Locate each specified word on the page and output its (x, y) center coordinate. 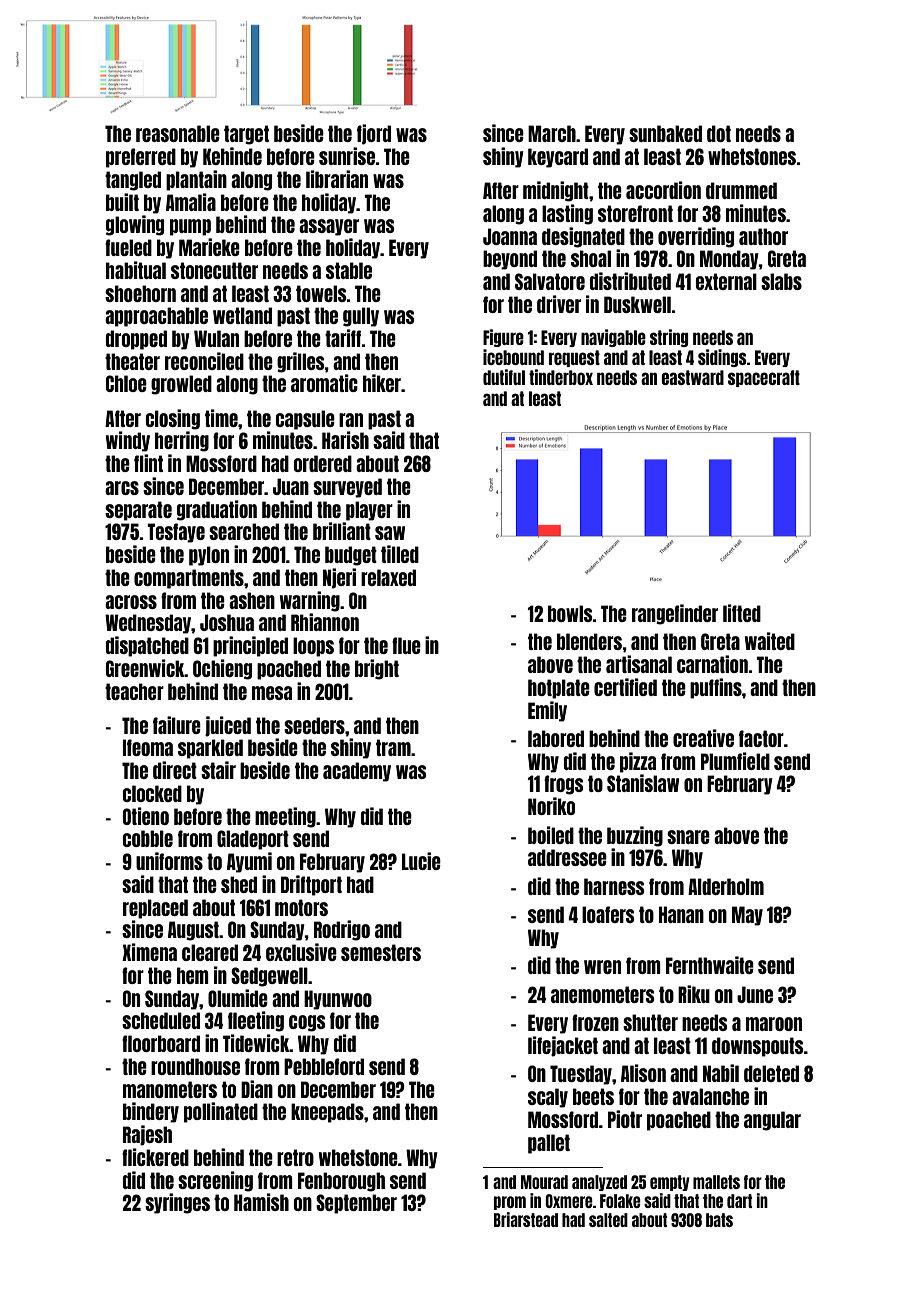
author (763, 236)
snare (688, 837)
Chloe (126, 383)
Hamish (261, 1202)
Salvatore (550, 281)
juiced (228, 726)
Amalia (191, 202)
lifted (742, 613)
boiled (551, 835)
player (369, 511)
